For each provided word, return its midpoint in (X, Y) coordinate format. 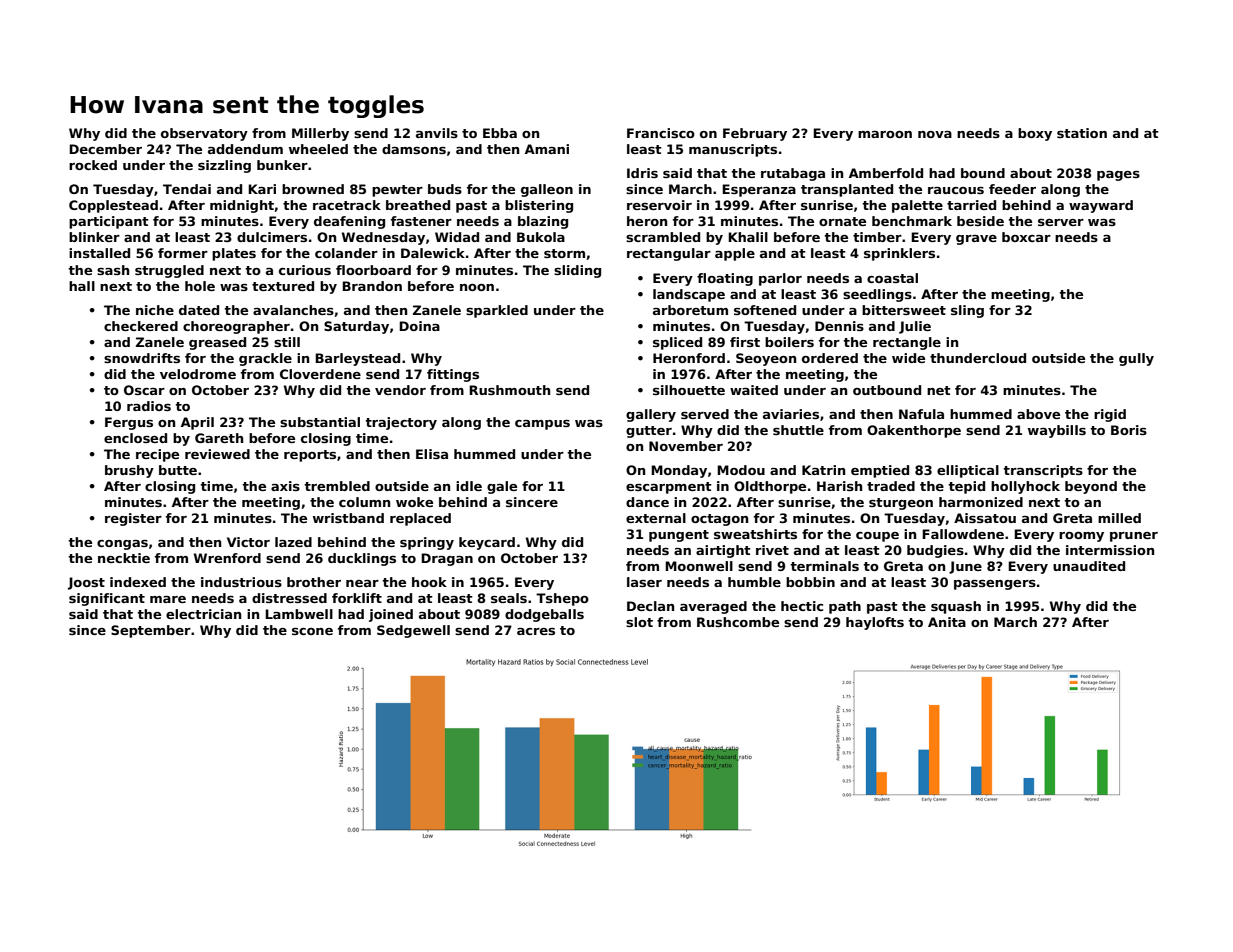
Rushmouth (509, 390)
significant (107, 599)
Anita (947, 622)
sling (967, 311)
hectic (802, 606)
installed (99, 253)
